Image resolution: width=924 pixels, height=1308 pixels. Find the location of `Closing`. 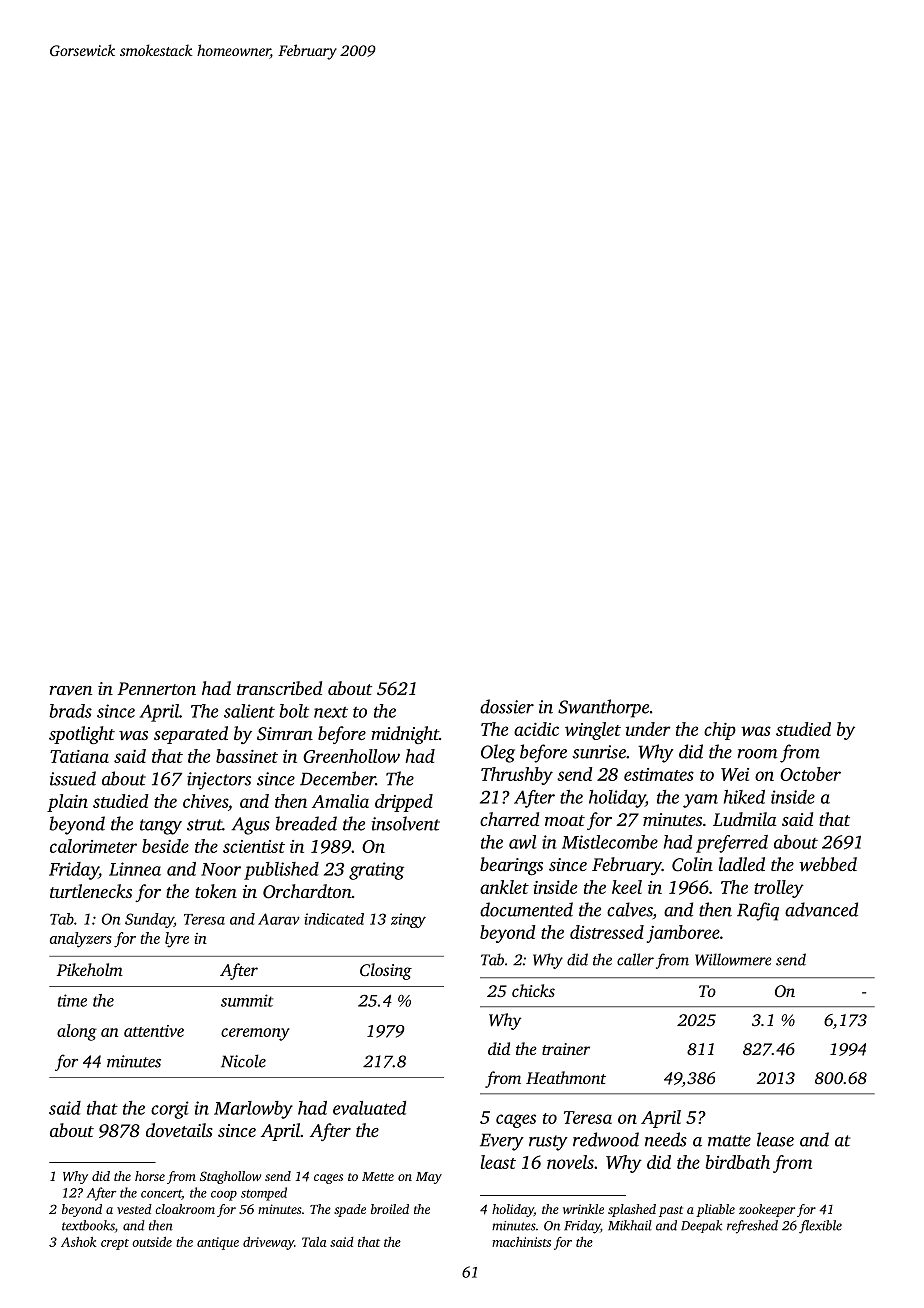

Closing is located at coordinates (386, 971).
